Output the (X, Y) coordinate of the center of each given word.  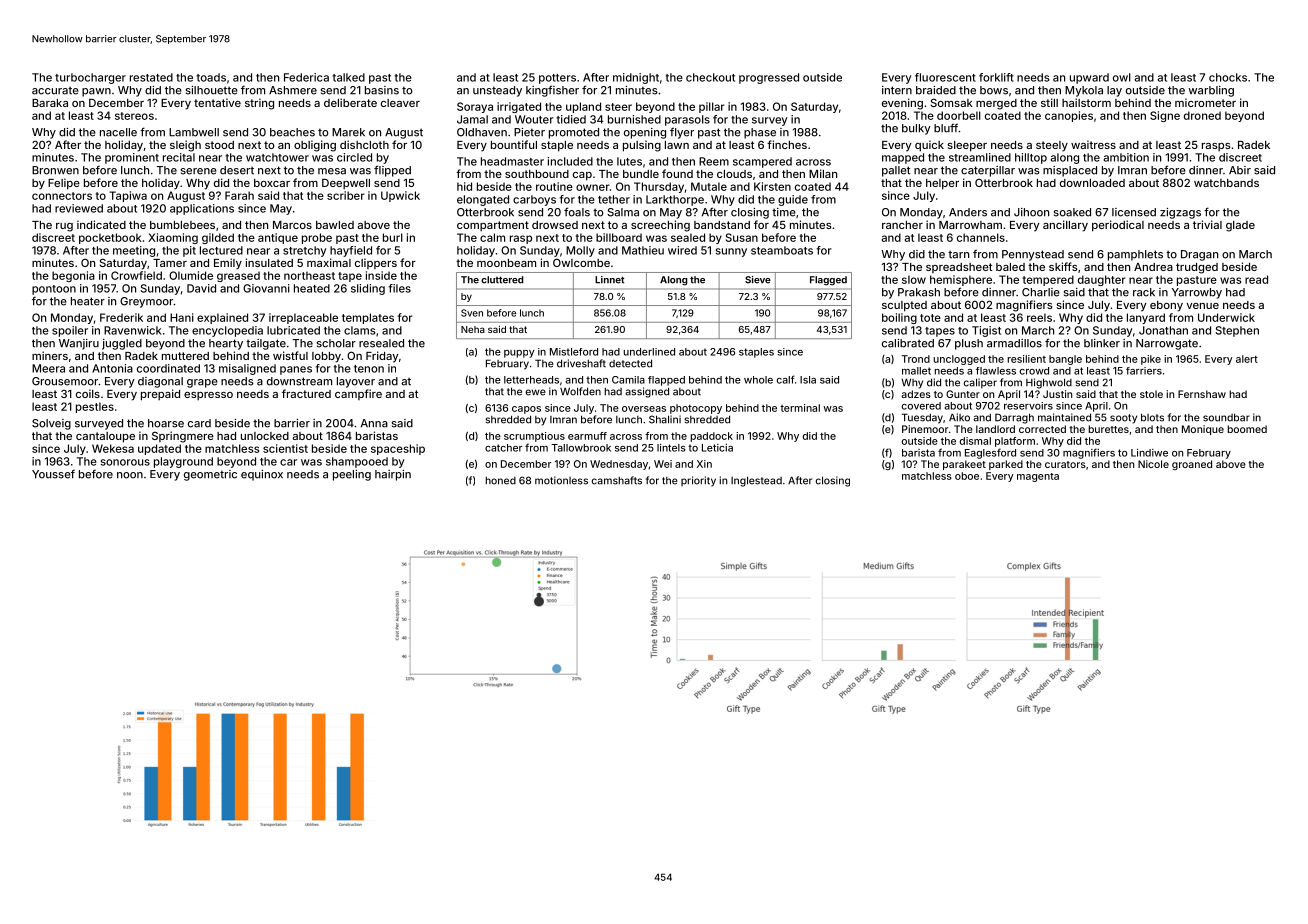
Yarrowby (1197, 293)
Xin (704, 464)
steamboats (782, 250)
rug (64, 227)
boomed (1247, 429)
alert (1247, 359)
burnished (634, 119)
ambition (1126, 157)
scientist (285, 448)
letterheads (531, 380)
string (259, 104)
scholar (336, 343)
